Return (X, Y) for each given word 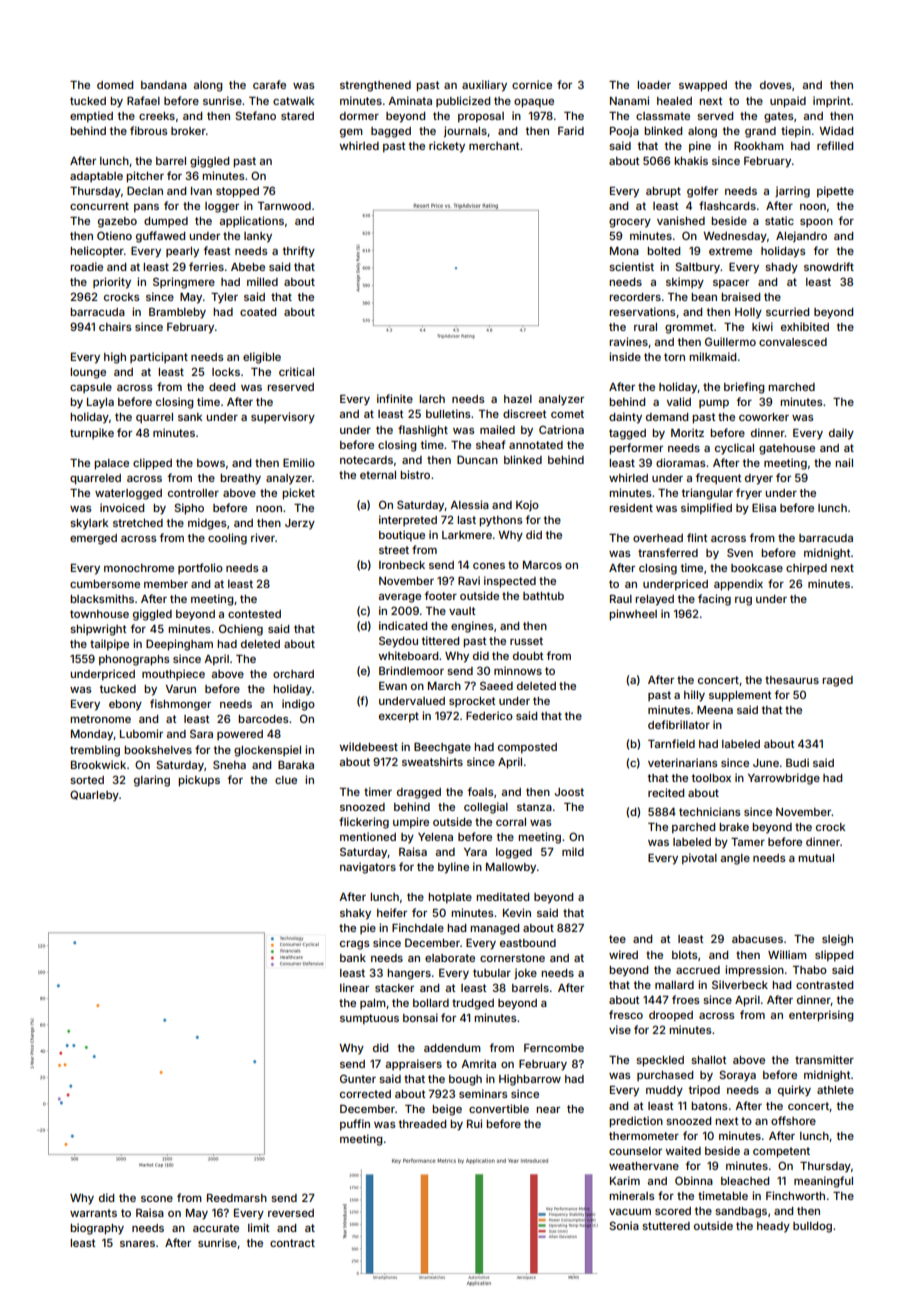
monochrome (139, 568)
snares (137, 1244)
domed (115, 85)
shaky (355, 914)
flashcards (727, 205)
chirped (806, 568)
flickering (364, 823)
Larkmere (467, 535)
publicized (463, 101)
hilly (694, 696)
